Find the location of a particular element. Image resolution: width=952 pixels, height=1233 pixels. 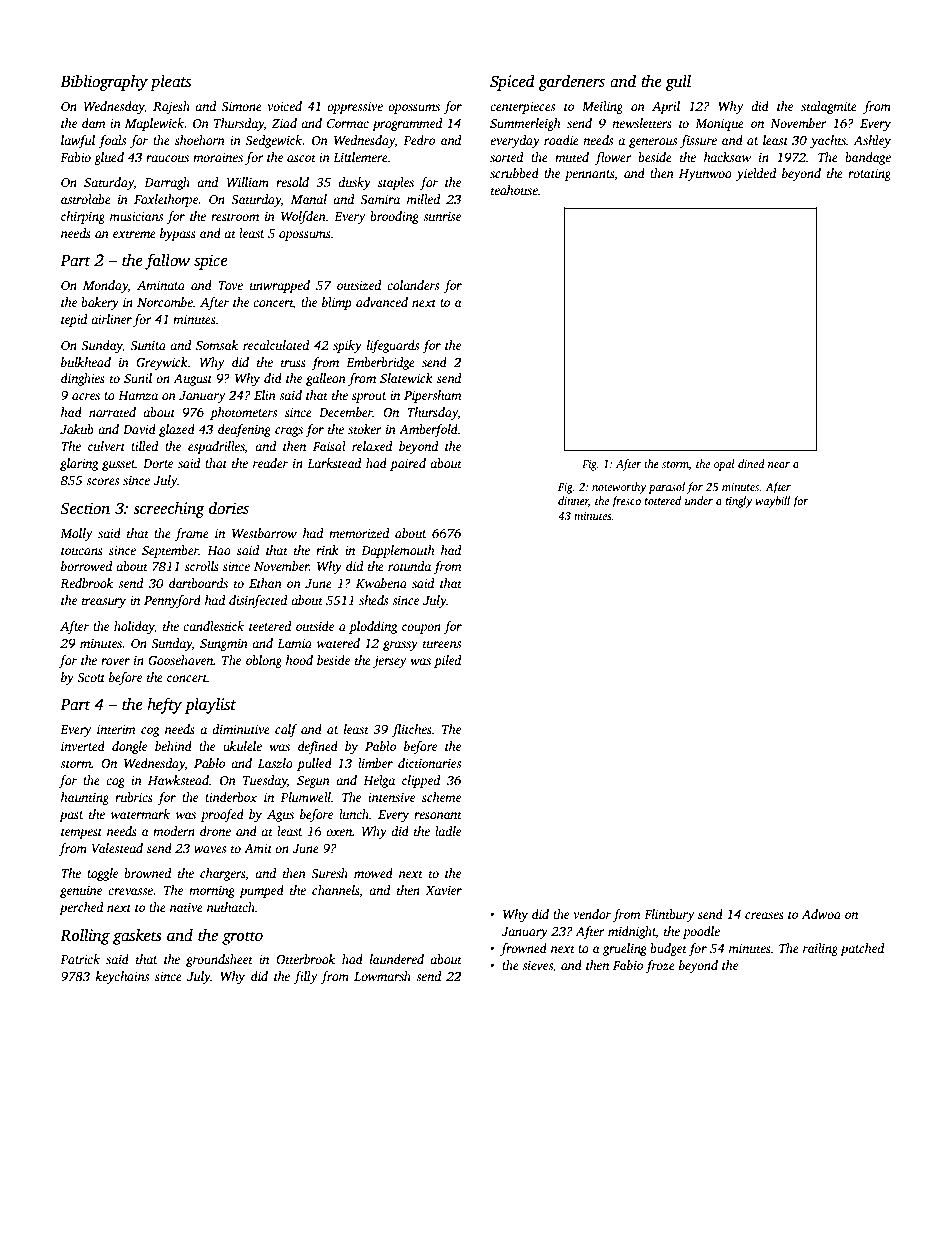

gardeners is located at coordinates (572, 83).
